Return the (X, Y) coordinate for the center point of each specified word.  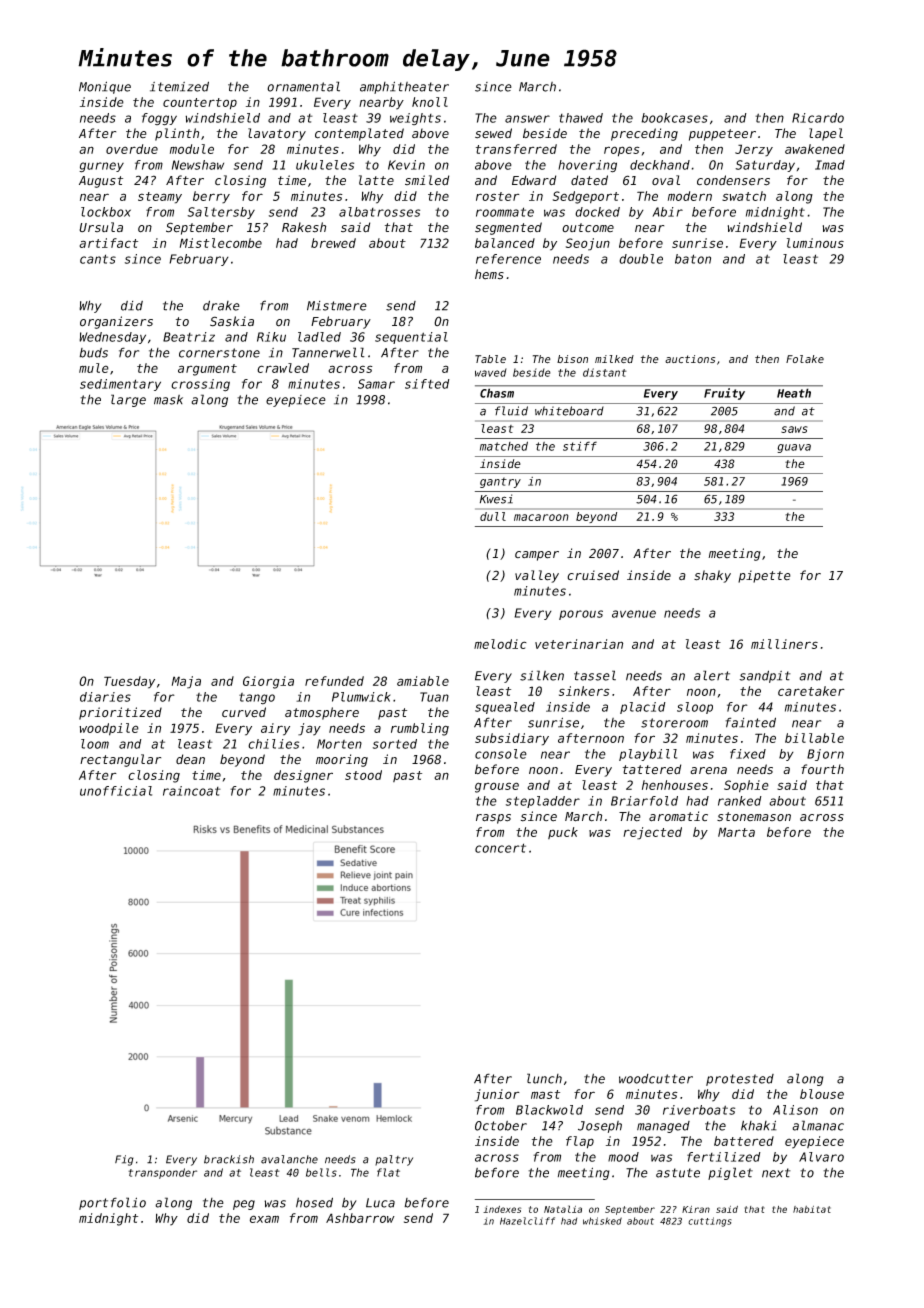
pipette (764, 576)
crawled (283, 368)
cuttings (710, 1222)
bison (572, 359)
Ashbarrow (360, 1218)
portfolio (112, 1203)
